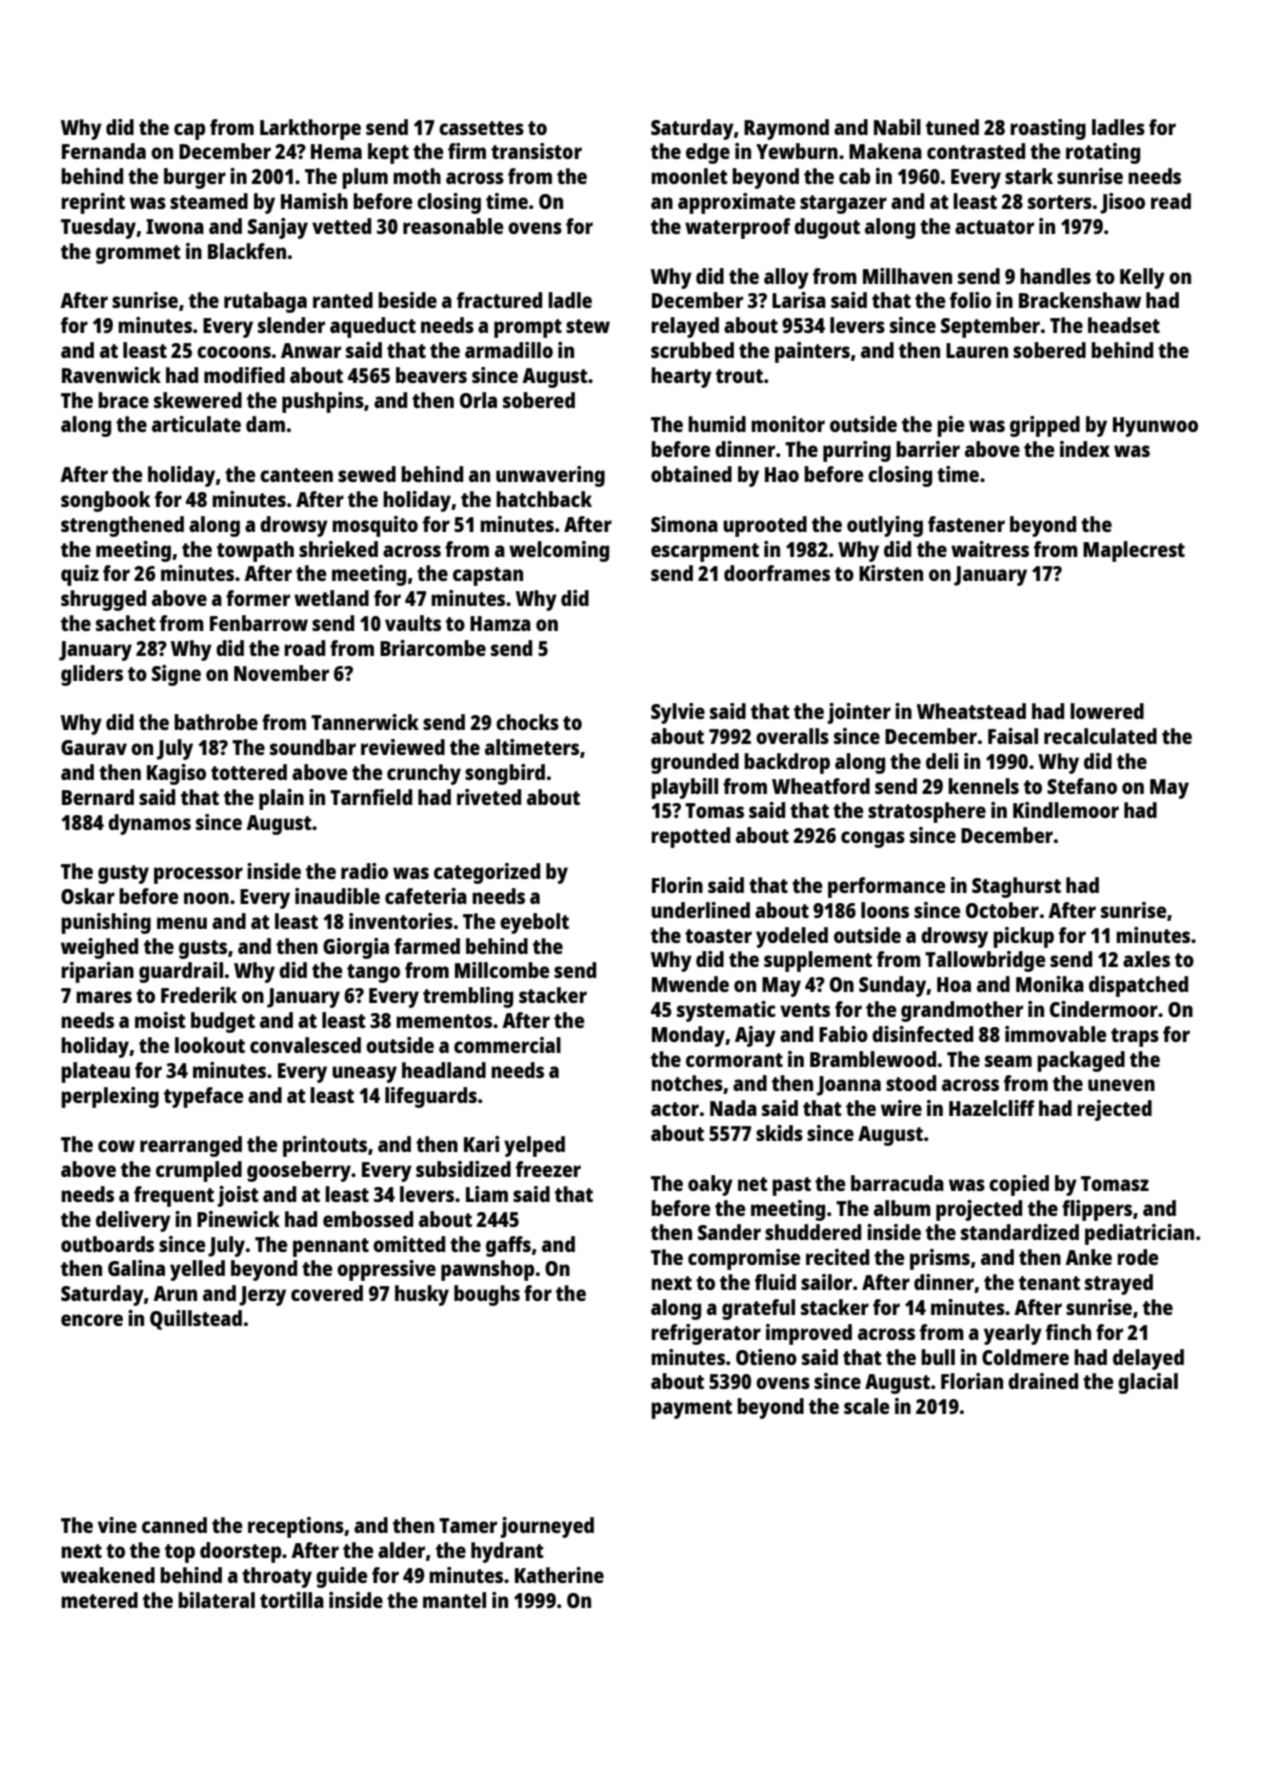 This screenshot has height=1786, width=1263. I want to click on Katherine, so click(559, 1575).
